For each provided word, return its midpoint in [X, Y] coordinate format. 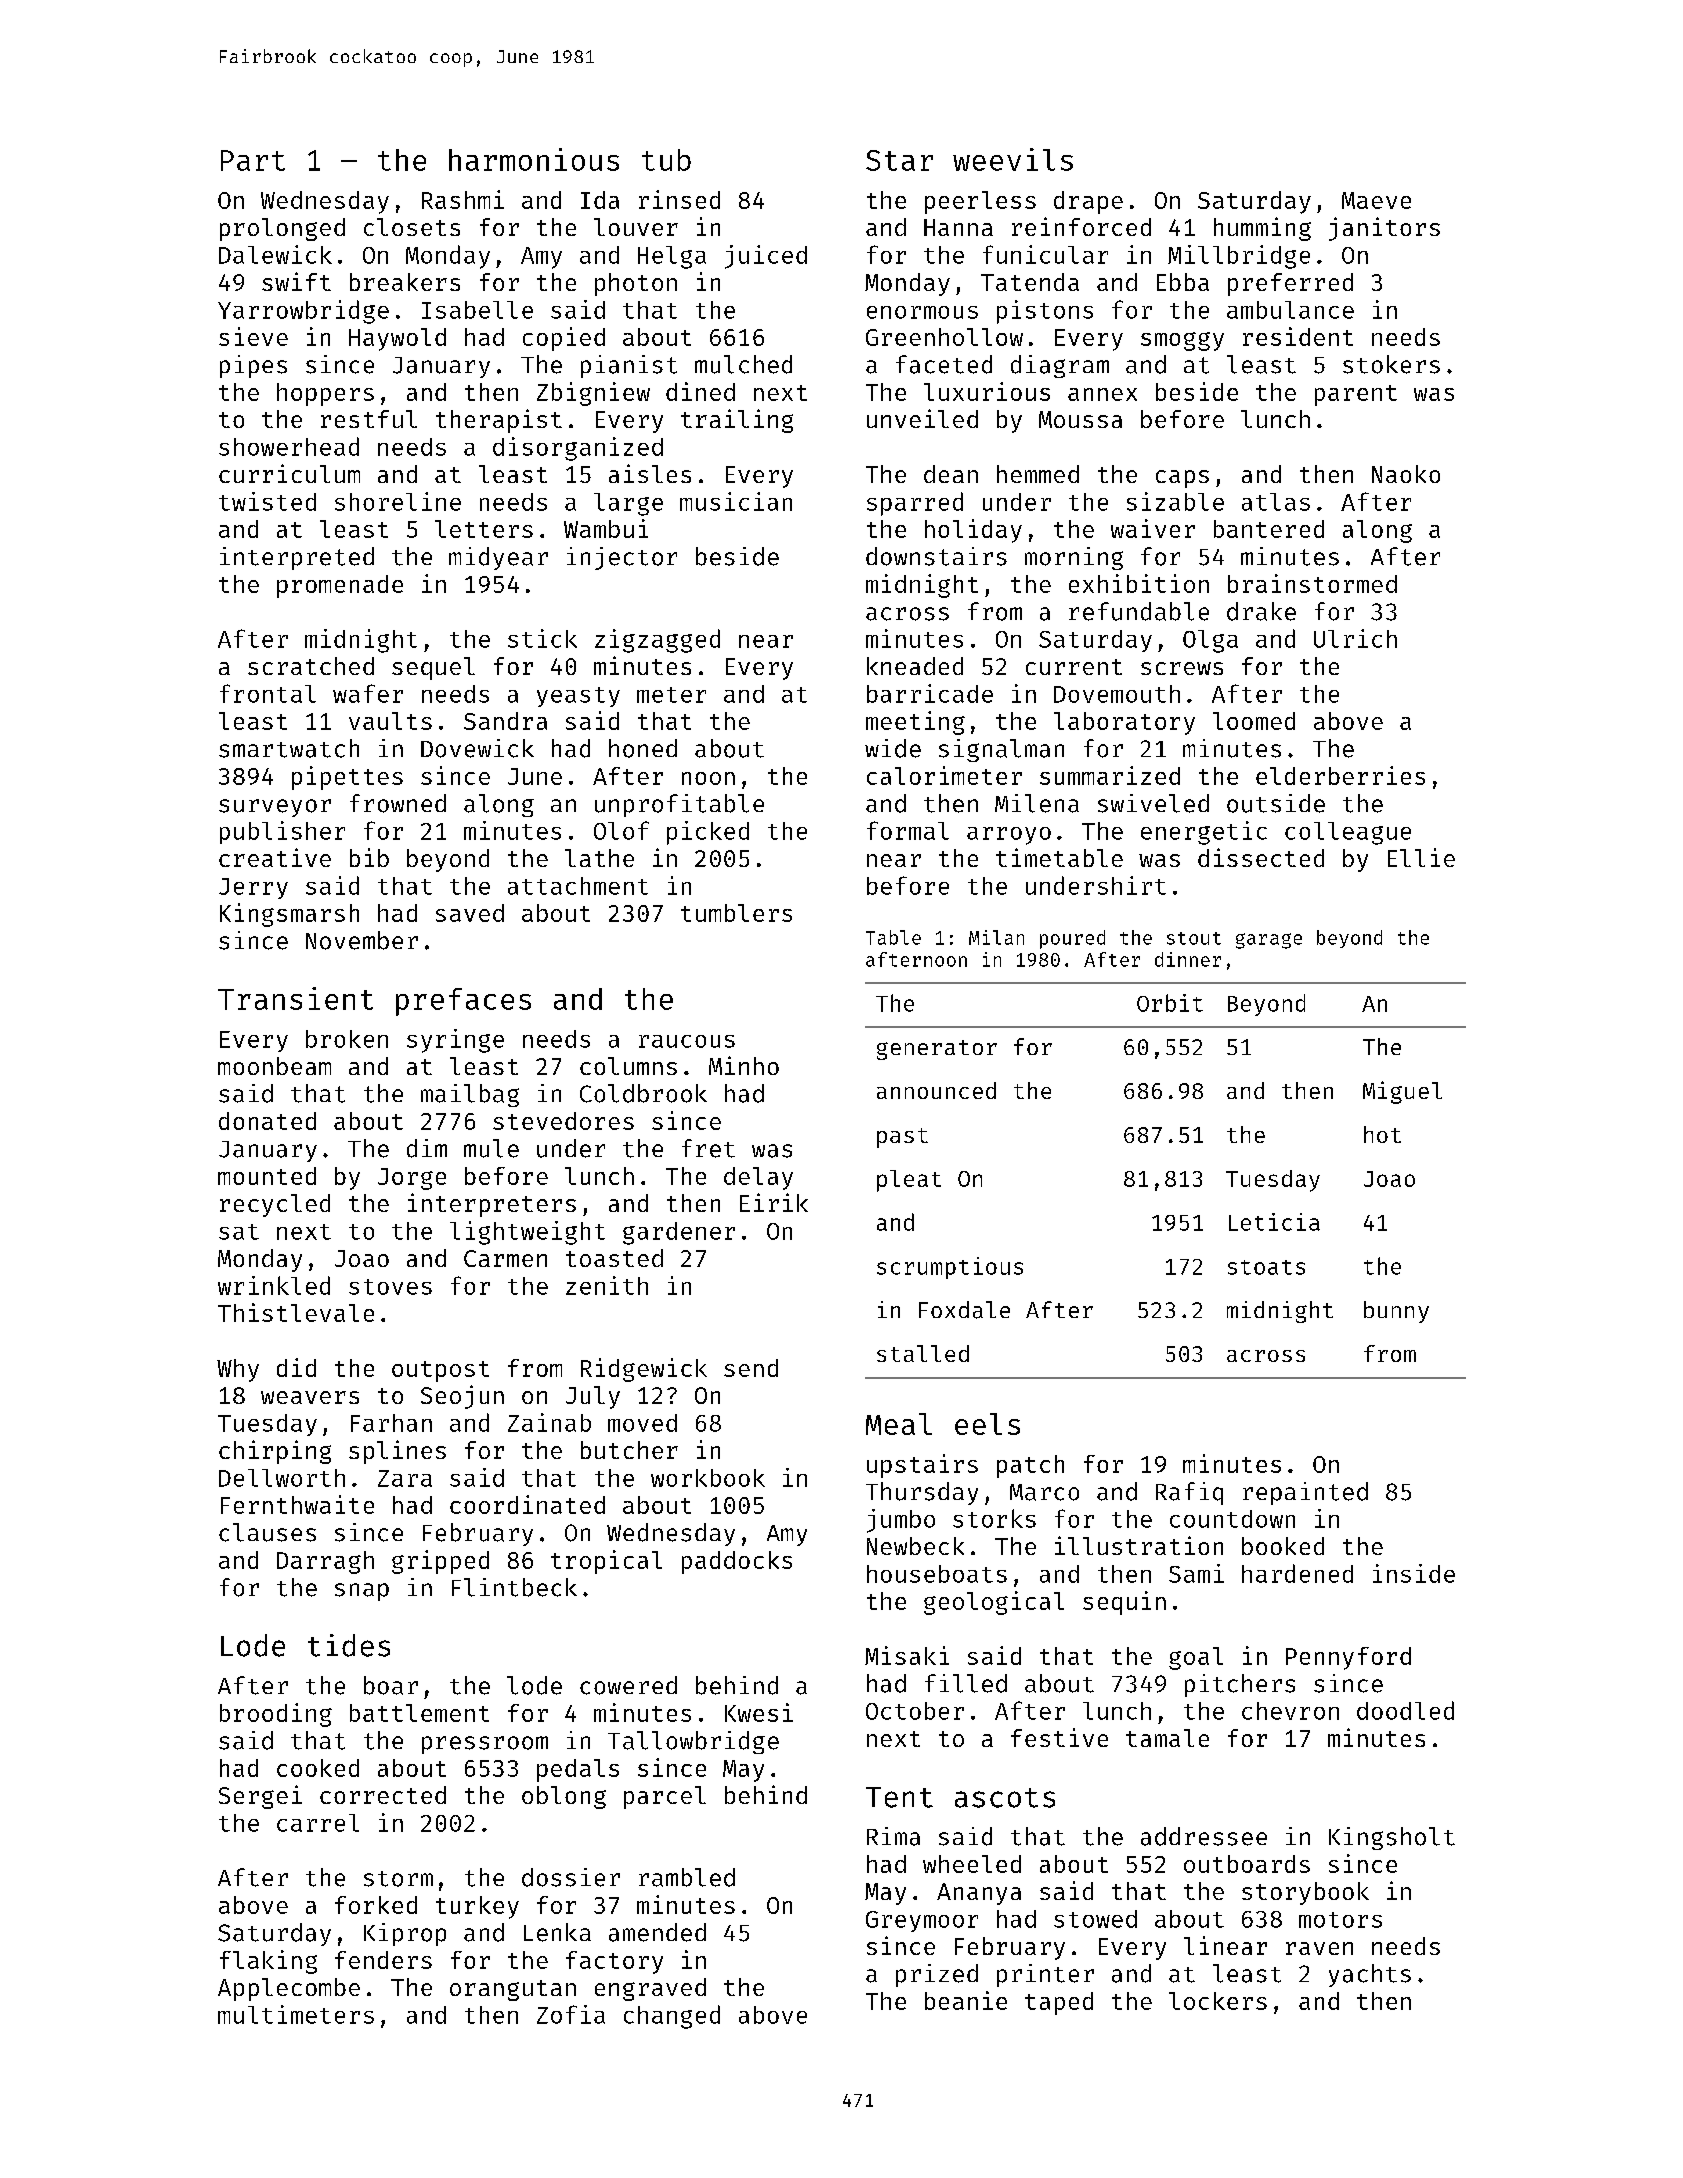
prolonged [282, 229]
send [751, 1368]
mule [491, 1148]
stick [542, 638]
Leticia [1274, 1222]
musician [736, 501]
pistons [1045, 312]
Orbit [1170, 1003]
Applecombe [289, 1989]
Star [899, 160]
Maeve [1376, 200]
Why [238, 1370]
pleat [909, 1181]
